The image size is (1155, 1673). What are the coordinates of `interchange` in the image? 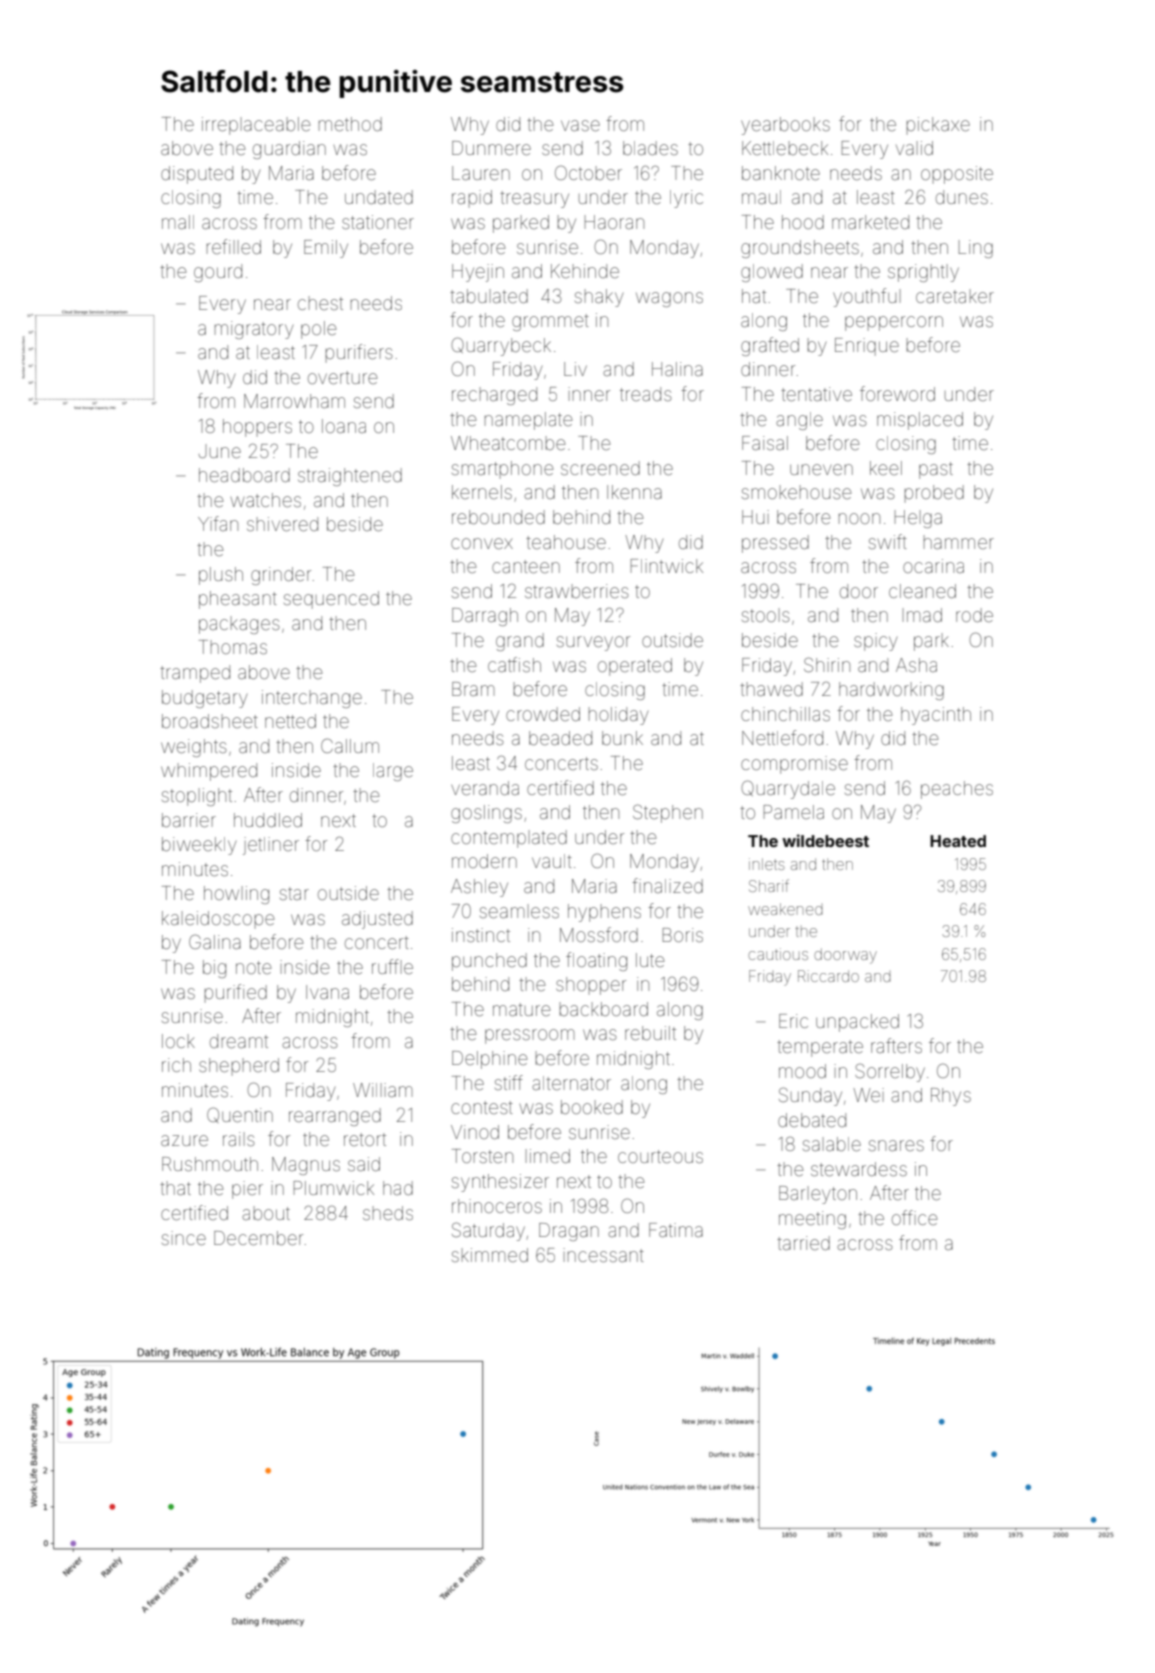 It's located at (312, 699).
